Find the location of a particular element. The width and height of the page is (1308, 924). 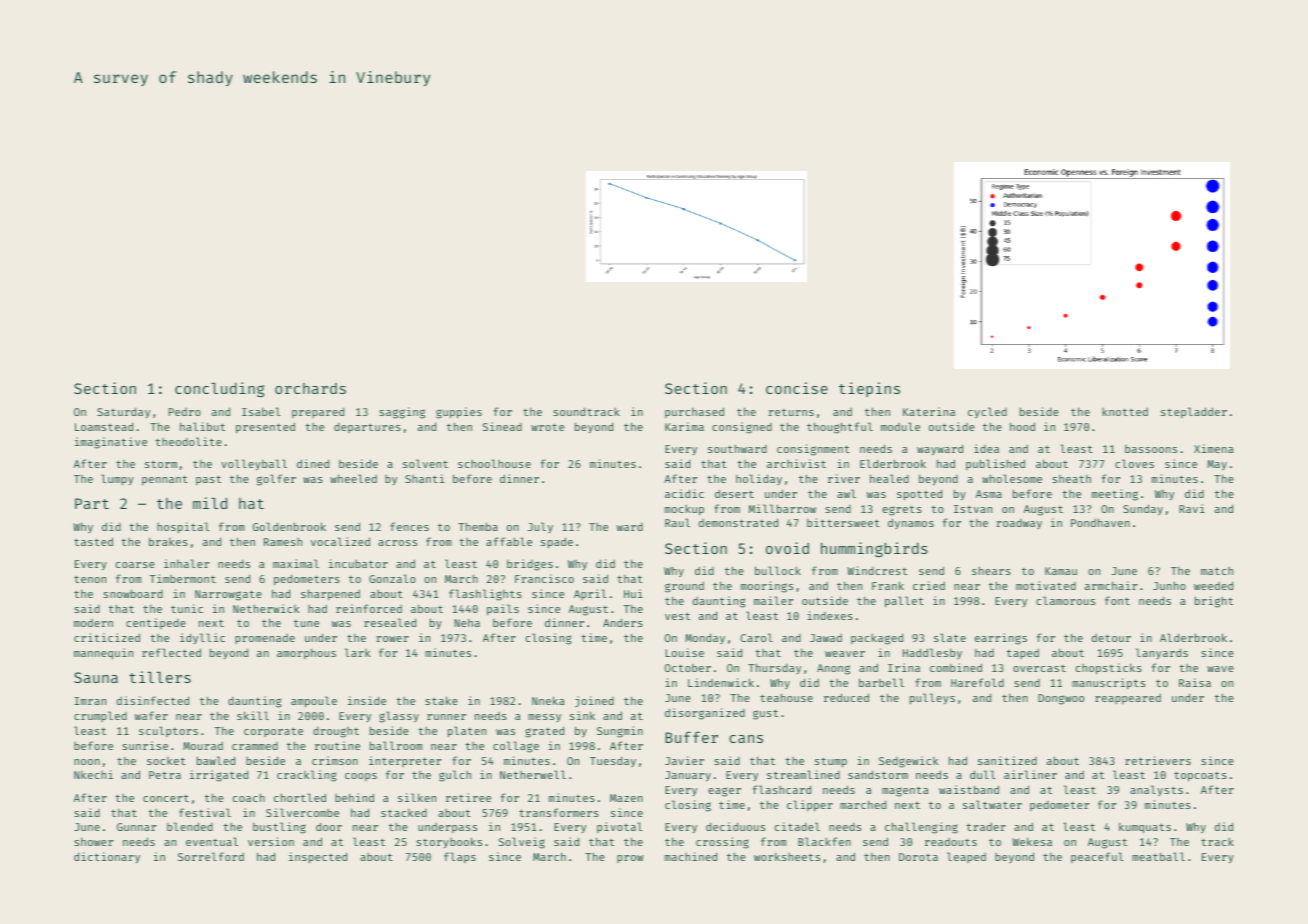

Pedro is located at coordinates (185, 412).
